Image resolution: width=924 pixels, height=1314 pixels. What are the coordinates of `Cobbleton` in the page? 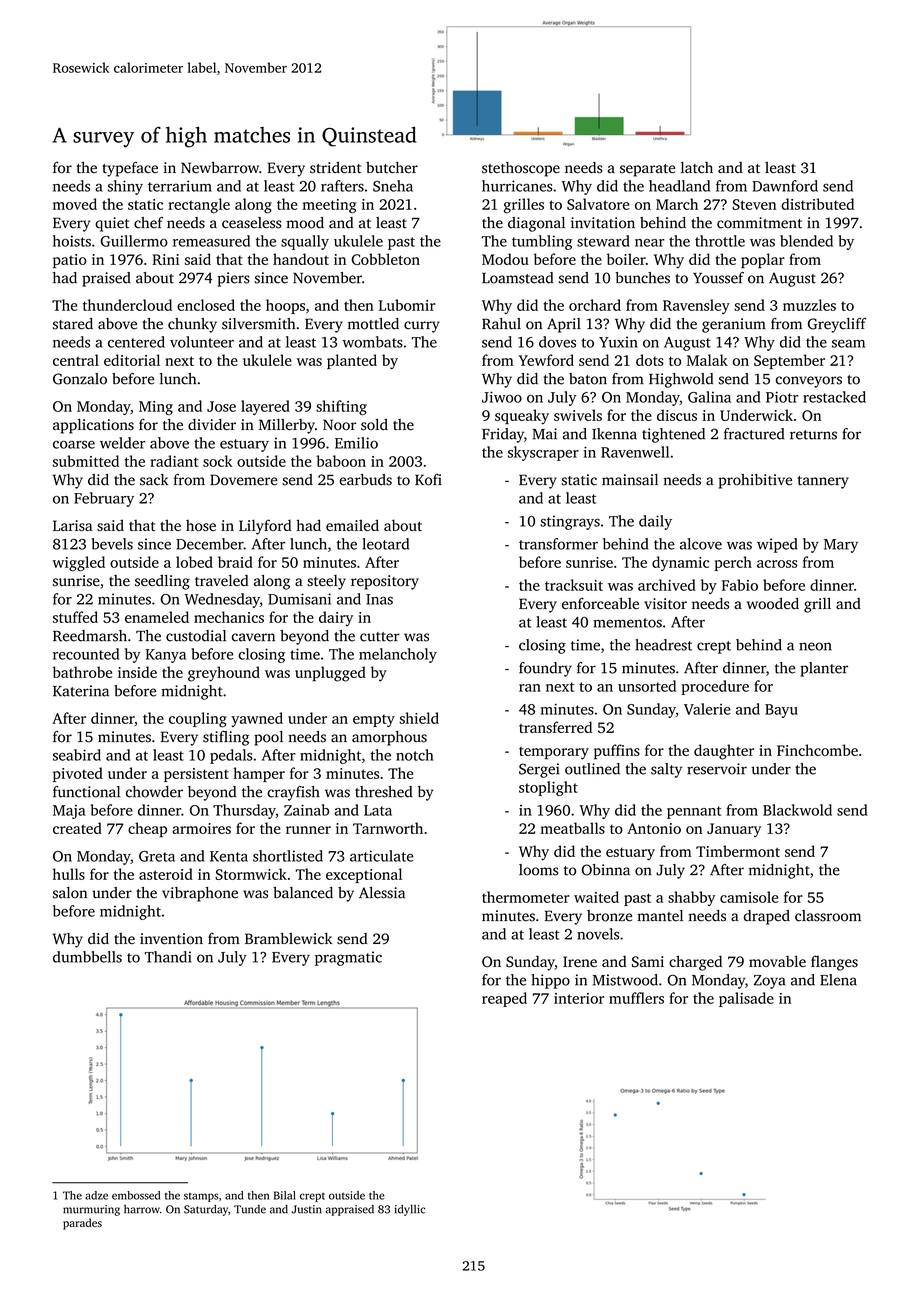 It's located at (385, 259).
